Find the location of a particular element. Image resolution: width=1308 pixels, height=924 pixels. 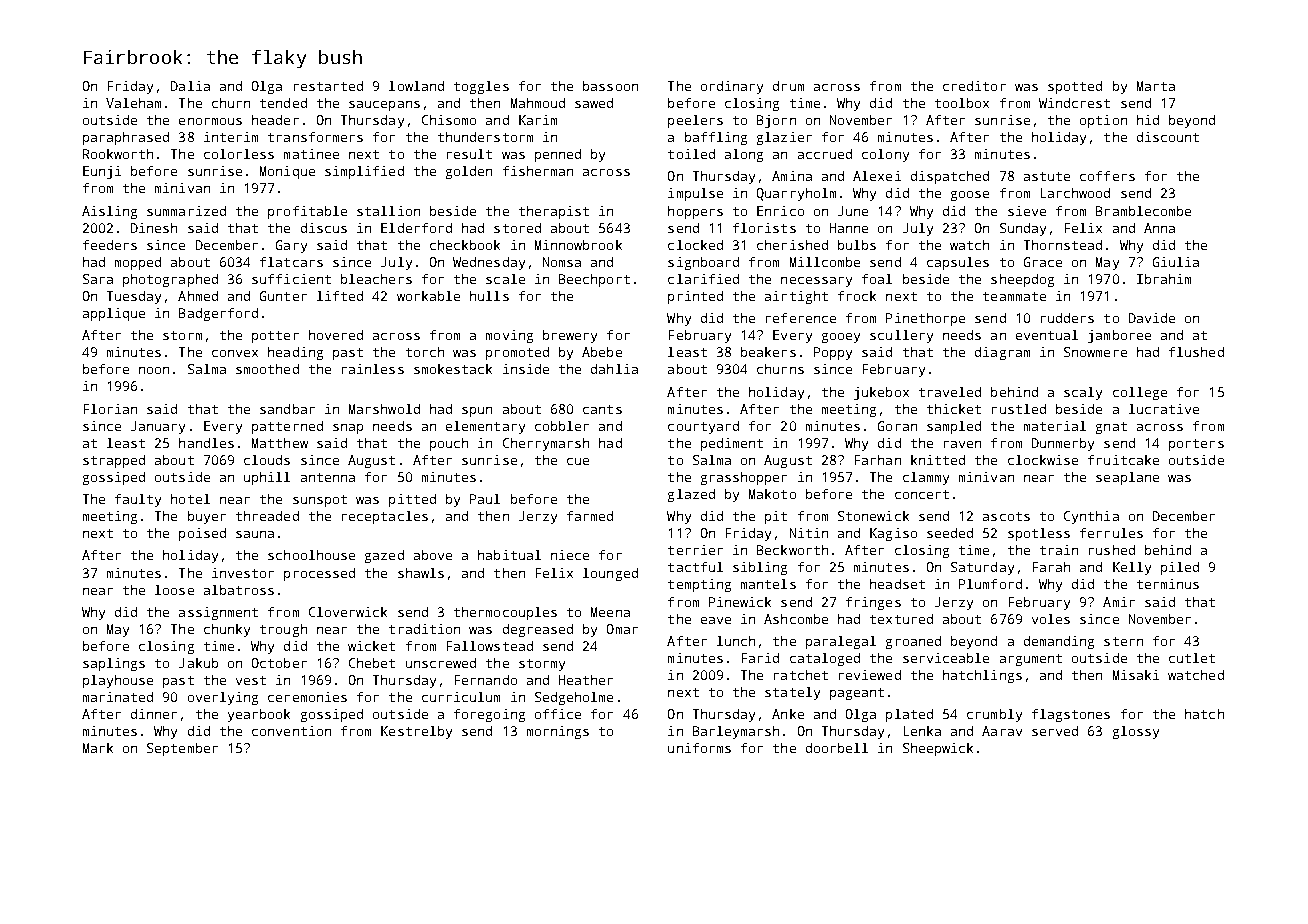

peelers is located at coordinates (695, 121).
